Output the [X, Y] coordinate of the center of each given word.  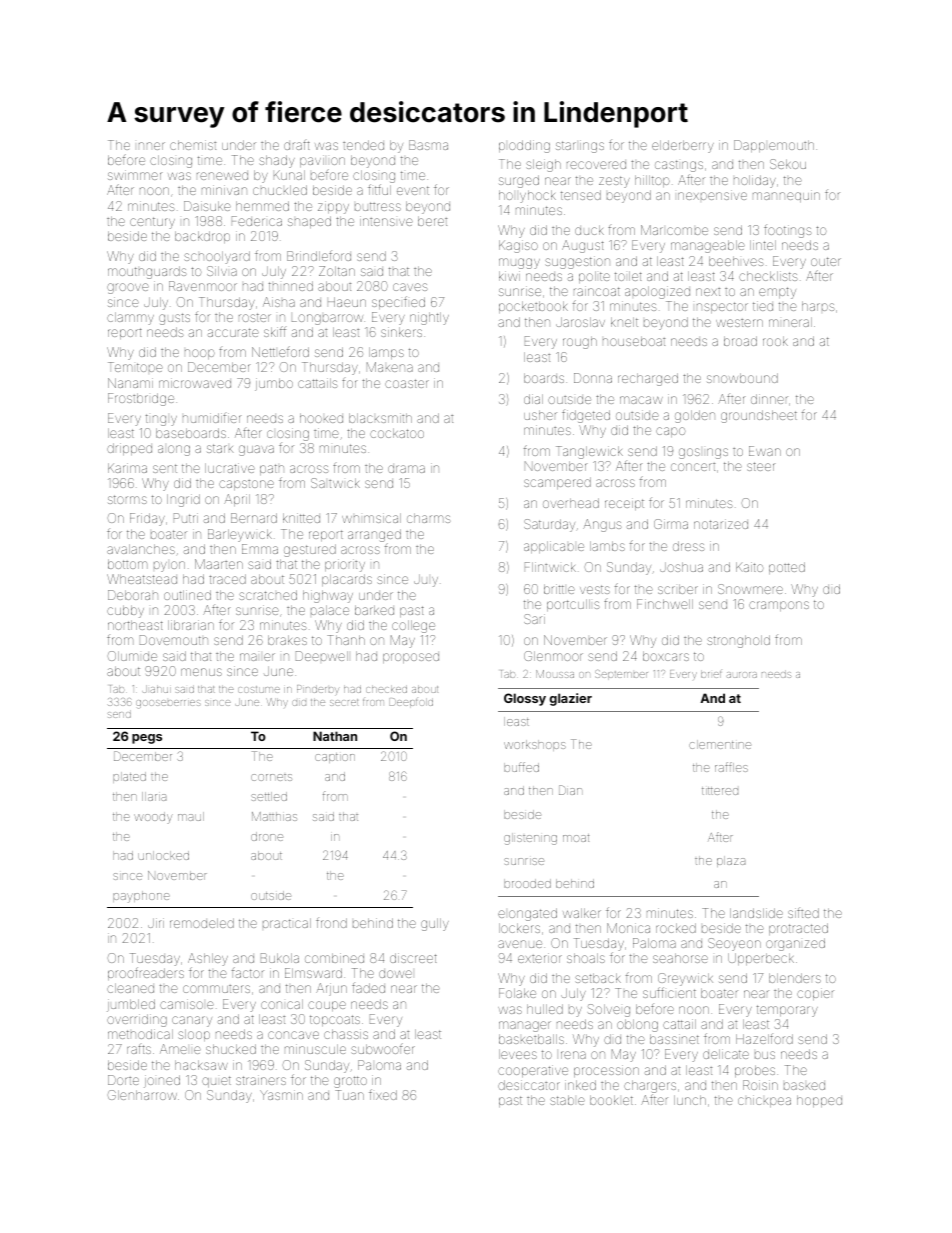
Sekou [788, 164]
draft [297, 145]
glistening [530, 839]
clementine [720, 744]
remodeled [202, 923]
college [413, 626]
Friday [147, 519]
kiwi [509, 276]
